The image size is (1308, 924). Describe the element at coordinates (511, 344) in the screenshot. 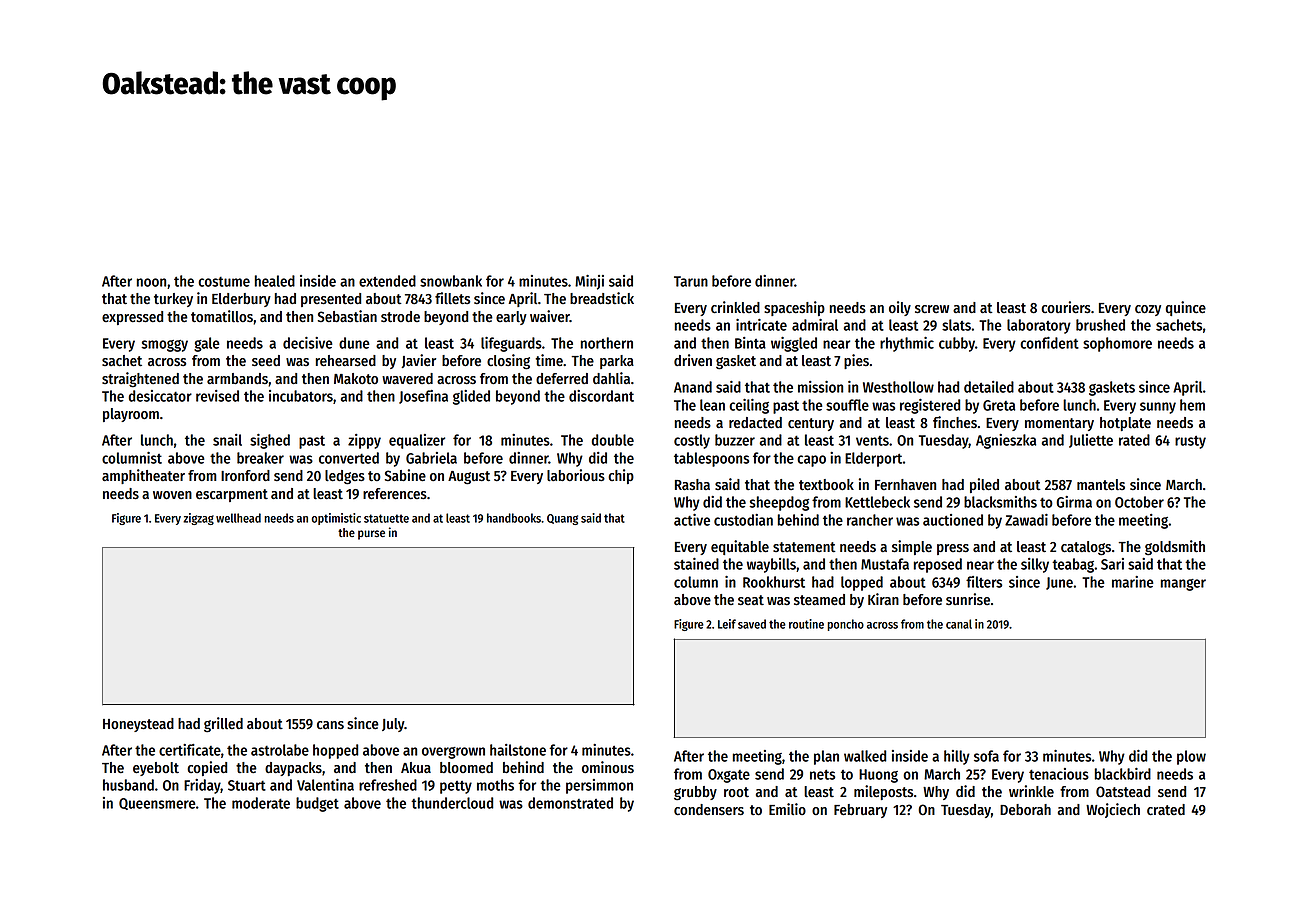

I see `lifeguards` at that location.
